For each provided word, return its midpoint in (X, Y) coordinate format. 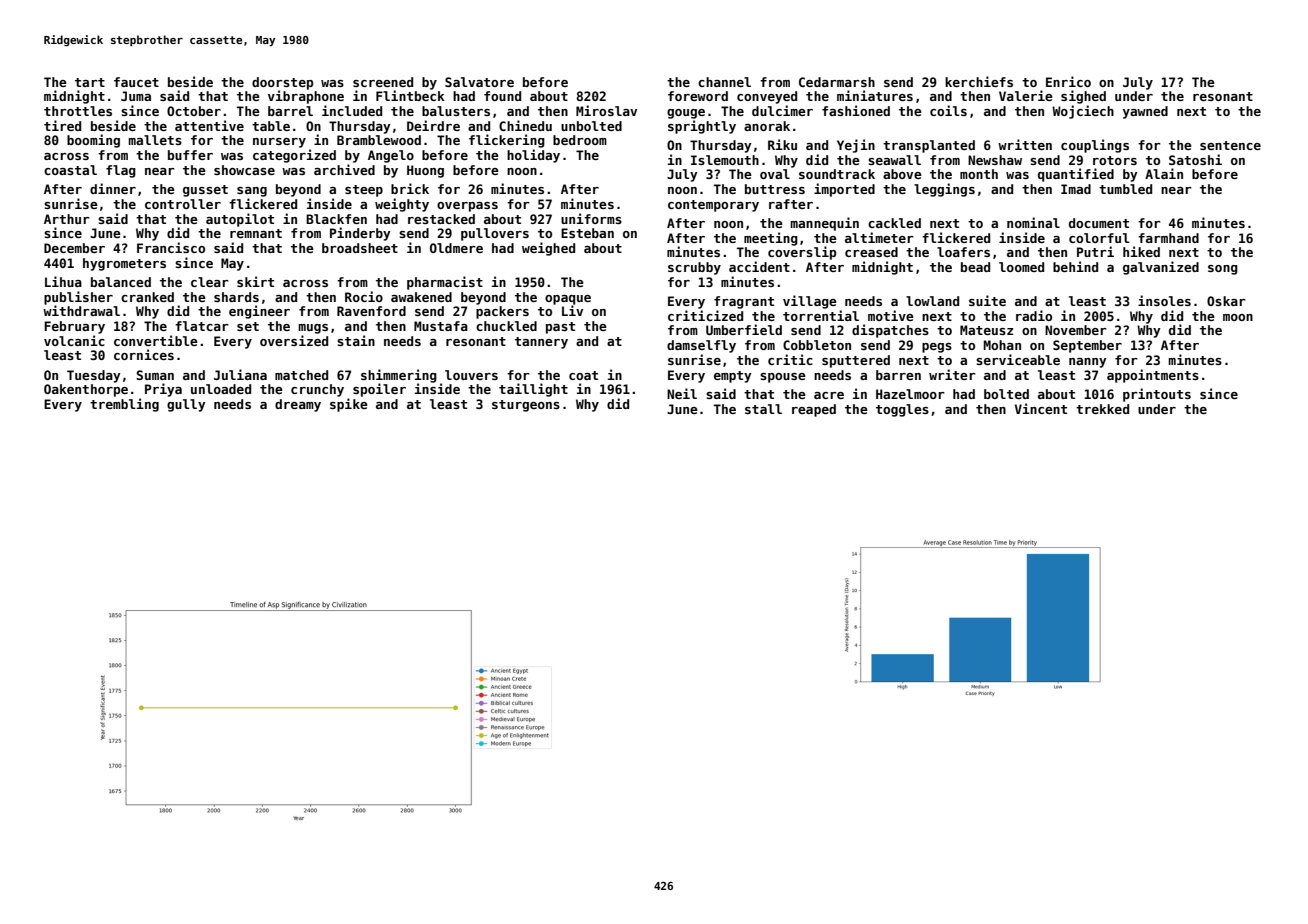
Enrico (1068, 81)
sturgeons (526, 406)
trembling (124, 405)
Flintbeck (410, 95)
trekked (1102, 409)
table (271, 126)
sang (252, 192)
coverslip (802, 253)
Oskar (1226, 301)
